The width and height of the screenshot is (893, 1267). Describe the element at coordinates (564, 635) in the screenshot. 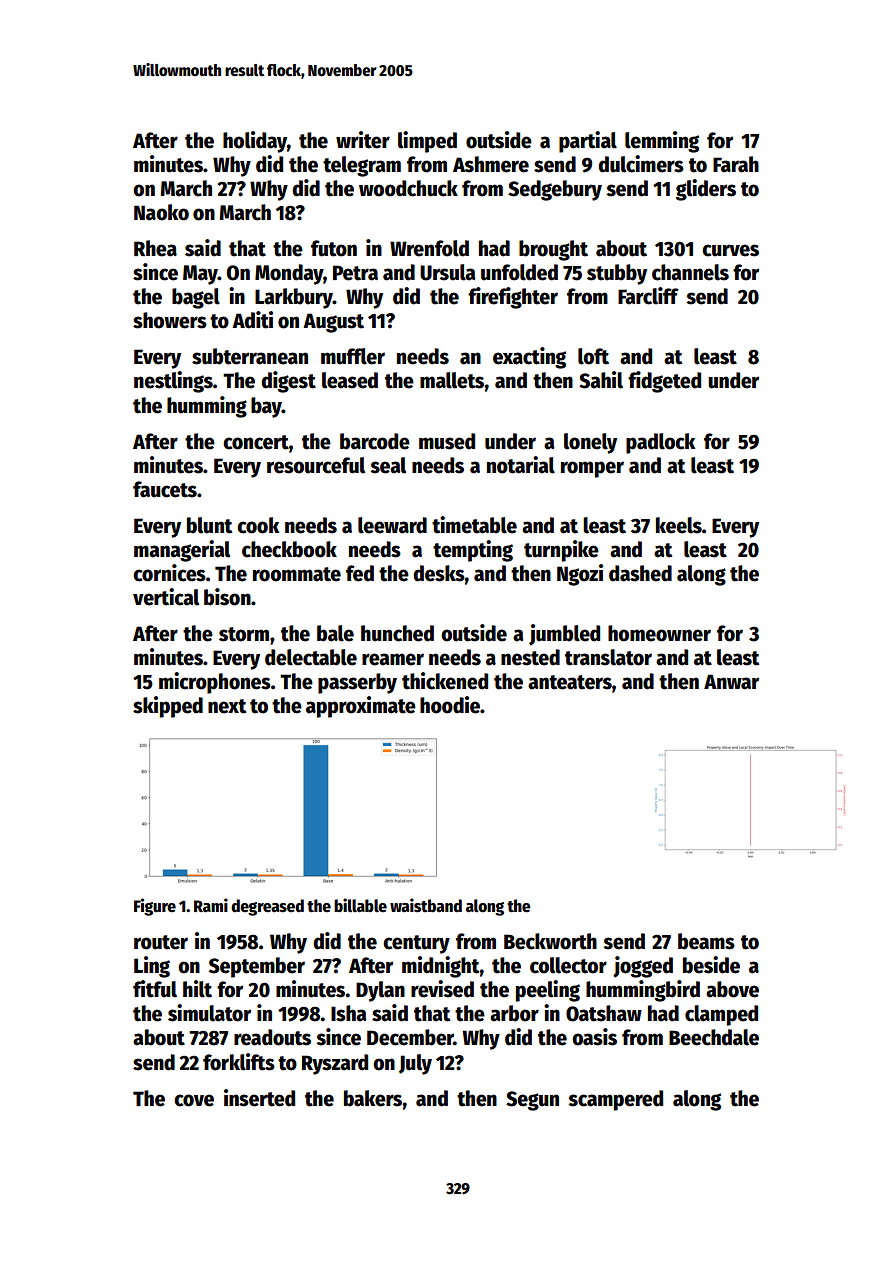

I see `jumbled` at that location.
